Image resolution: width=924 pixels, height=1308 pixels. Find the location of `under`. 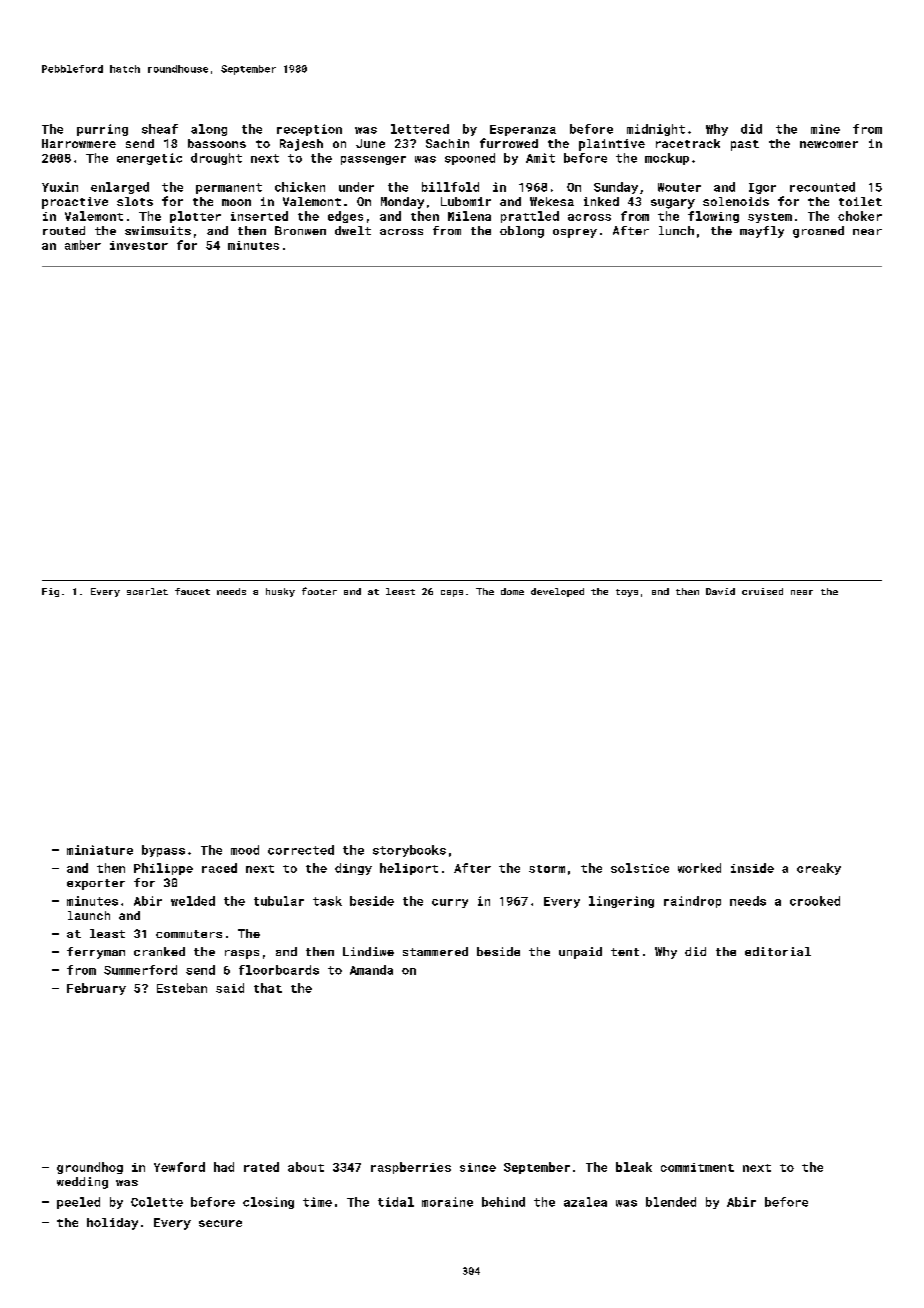

under is located at coordinates (356, 187).
